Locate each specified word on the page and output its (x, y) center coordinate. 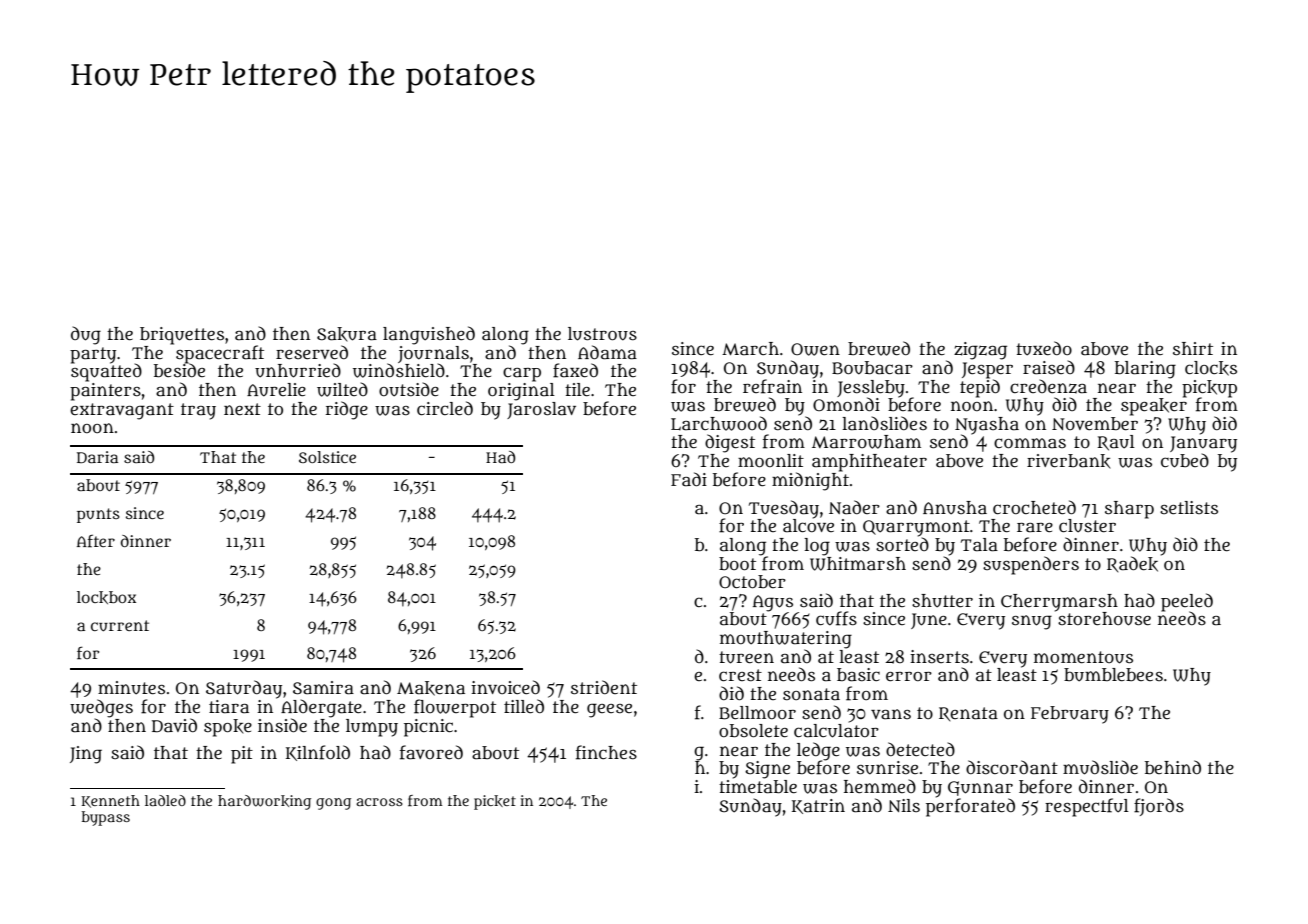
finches (606, 752)
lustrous (602, 334)
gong (333, 804)
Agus (773, 603)
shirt (1193, 349)
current (120, 626)
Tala (979, 545)
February (1070, 715)
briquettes (182, 336)
